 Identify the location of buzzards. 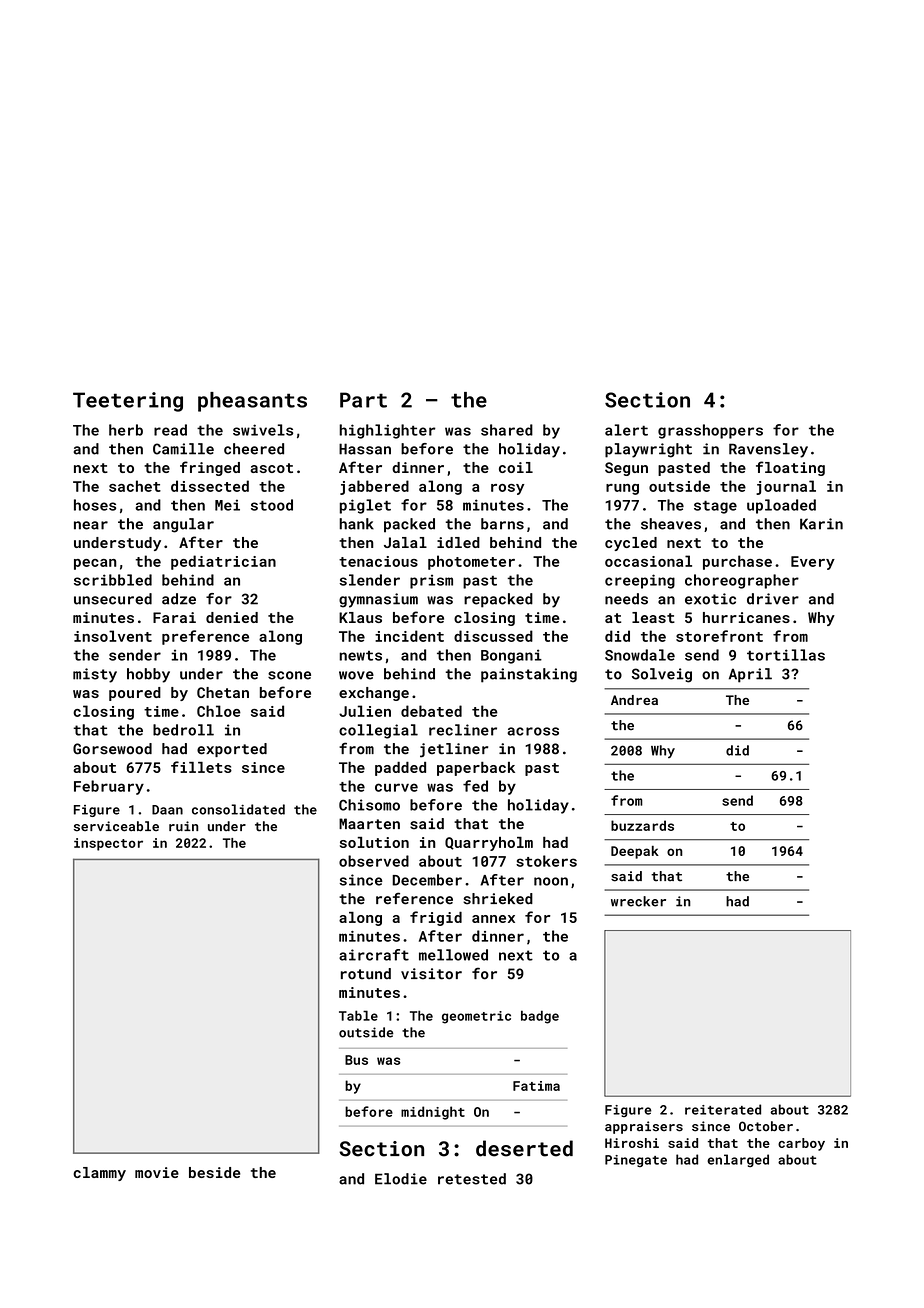
(642, 825).
